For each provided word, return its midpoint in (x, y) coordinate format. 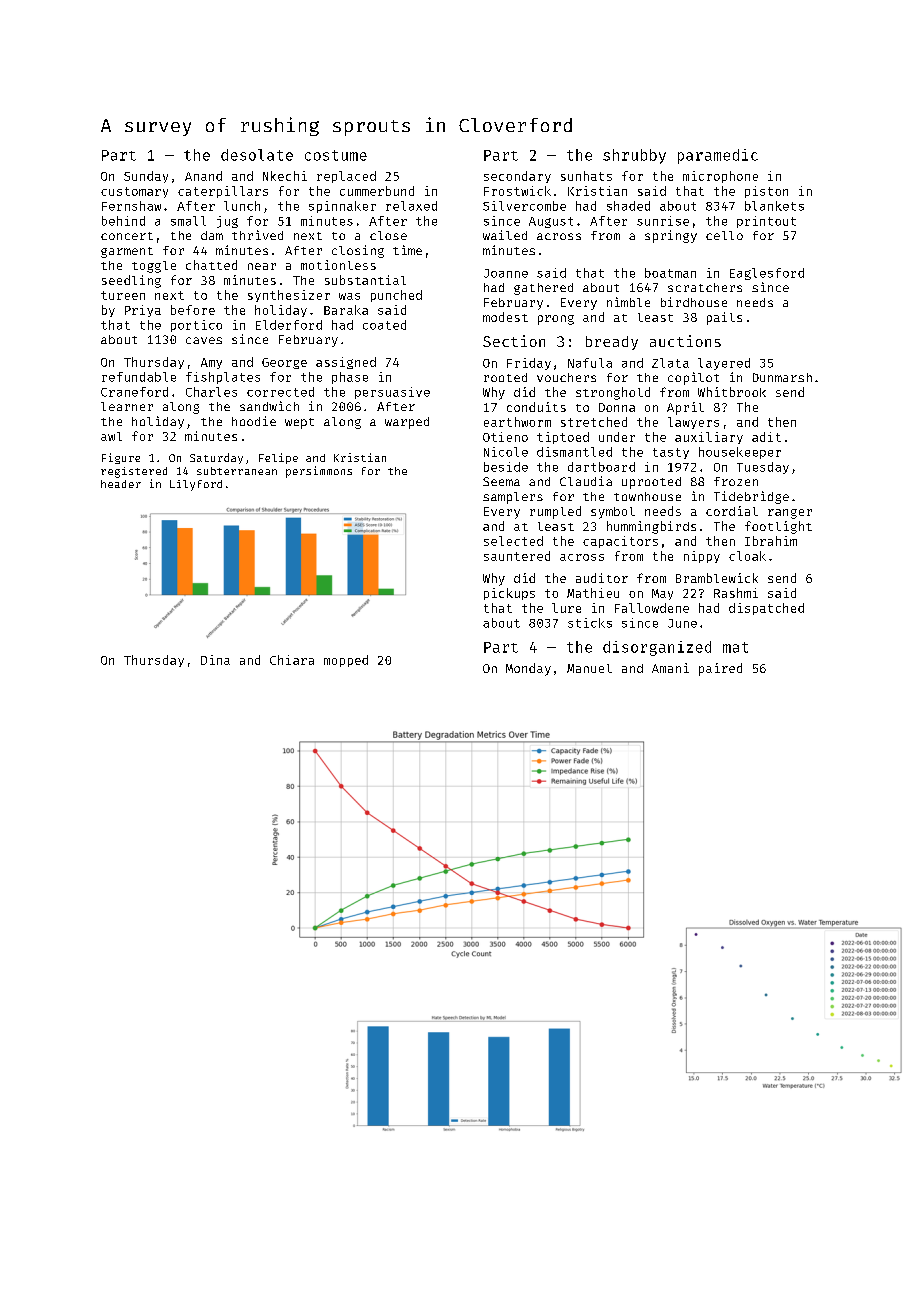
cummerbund (377, 191)
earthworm (517, 422)
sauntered (517, 556)
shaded (628, 206)
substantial (365, 280)
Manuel (589, 668)
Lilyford (196, 485)
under (617, 437)
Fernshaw (131, 206)
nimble (628, 302)
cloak (747, 556)
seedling (131, 281)
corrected (280, 392)
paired (720, 669)
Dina (215, 660)
